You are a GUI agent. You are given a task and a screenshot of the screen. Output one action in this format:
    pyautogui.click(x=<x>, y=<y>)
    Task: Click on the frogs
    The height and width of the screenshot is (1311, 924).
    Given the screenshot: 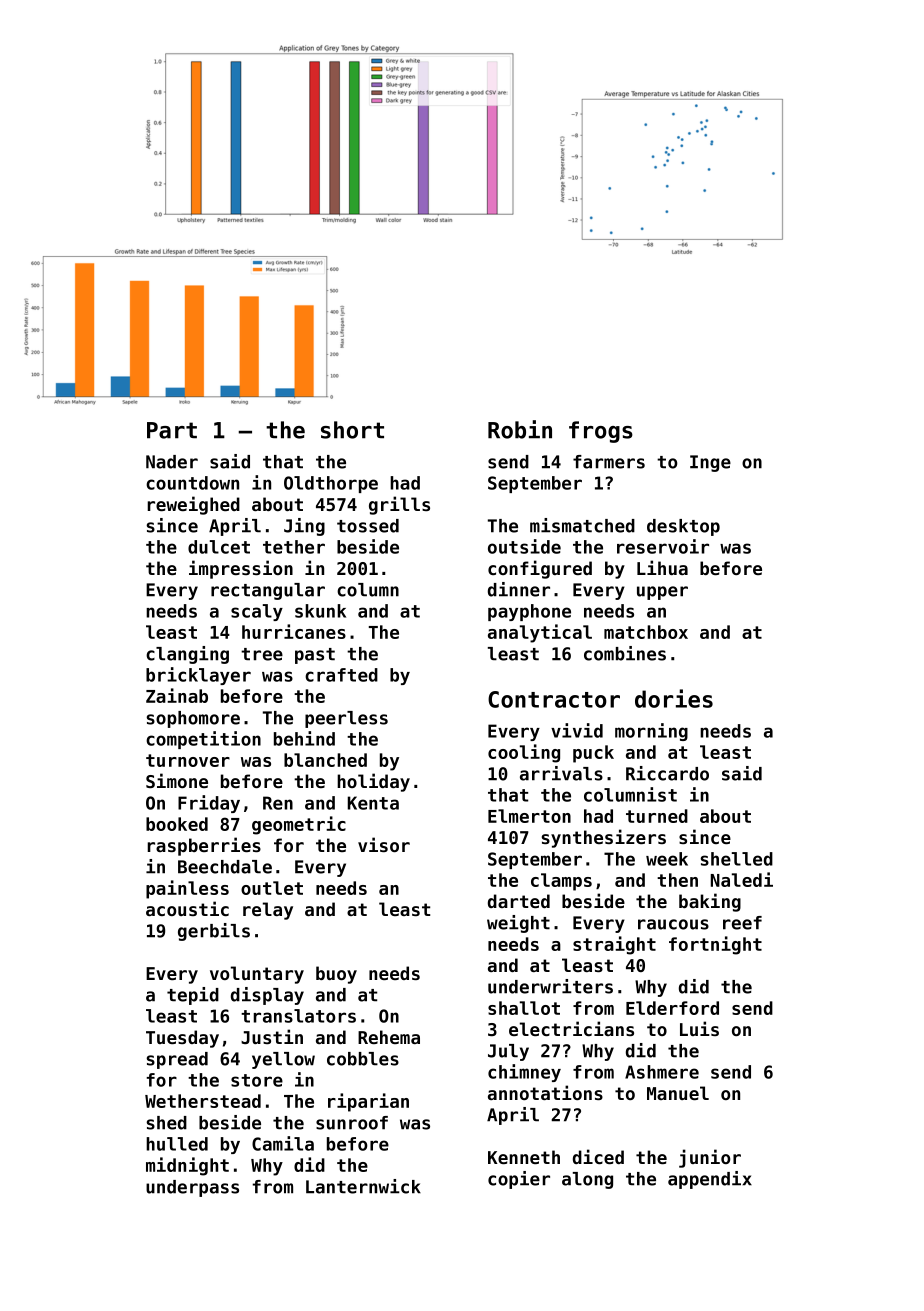 What is the action you would take?
    pyautogui.click(x=601, y=432)
